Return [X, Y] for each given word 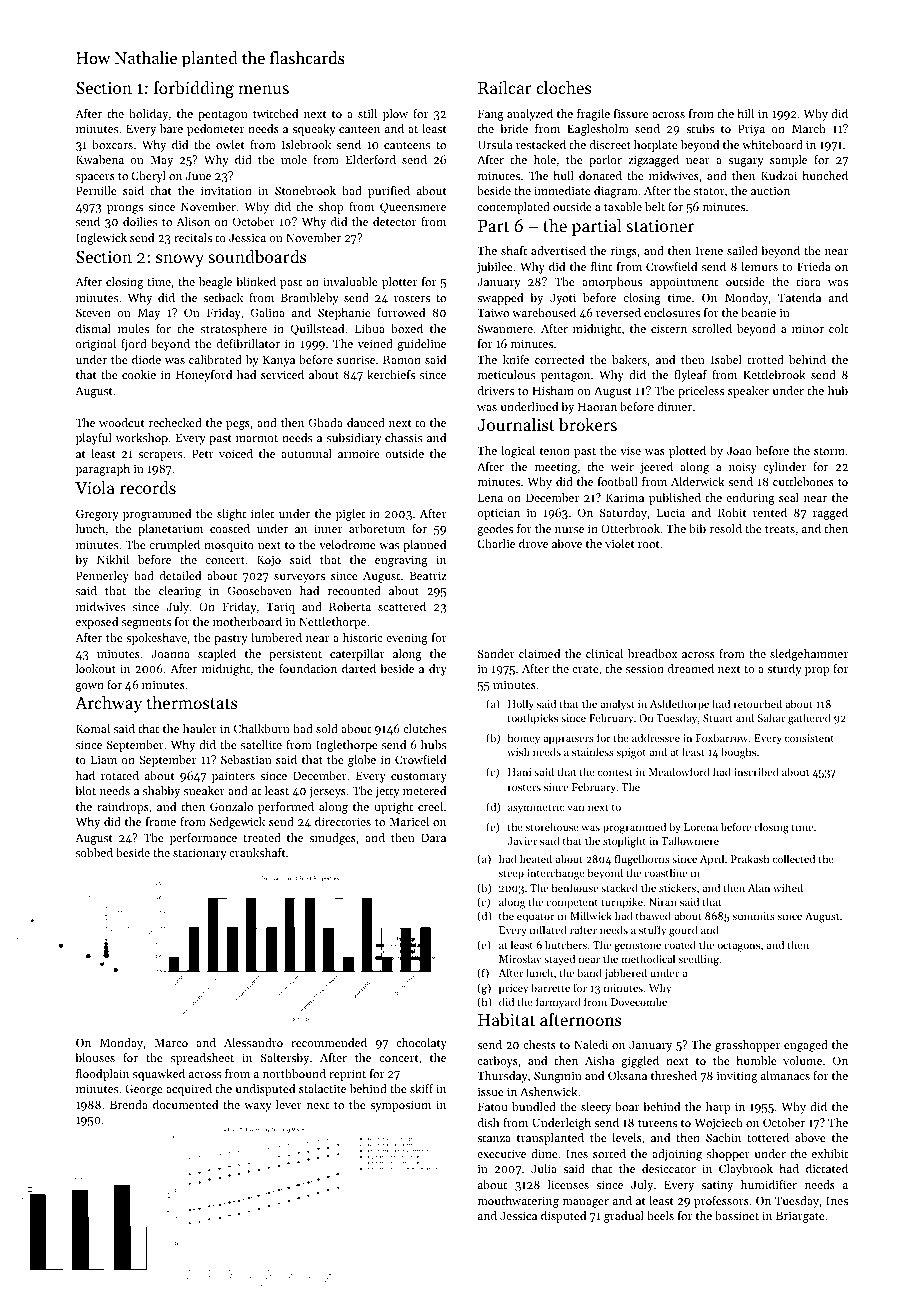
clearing [180, 592]
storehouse [552, 826]
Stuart [718, 718]
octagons [738, 947]
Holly [521, 705]
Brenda [129, 1104]
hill [745, 113]
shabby [161, 792]
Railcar [505, 87]
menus [264, 89]
